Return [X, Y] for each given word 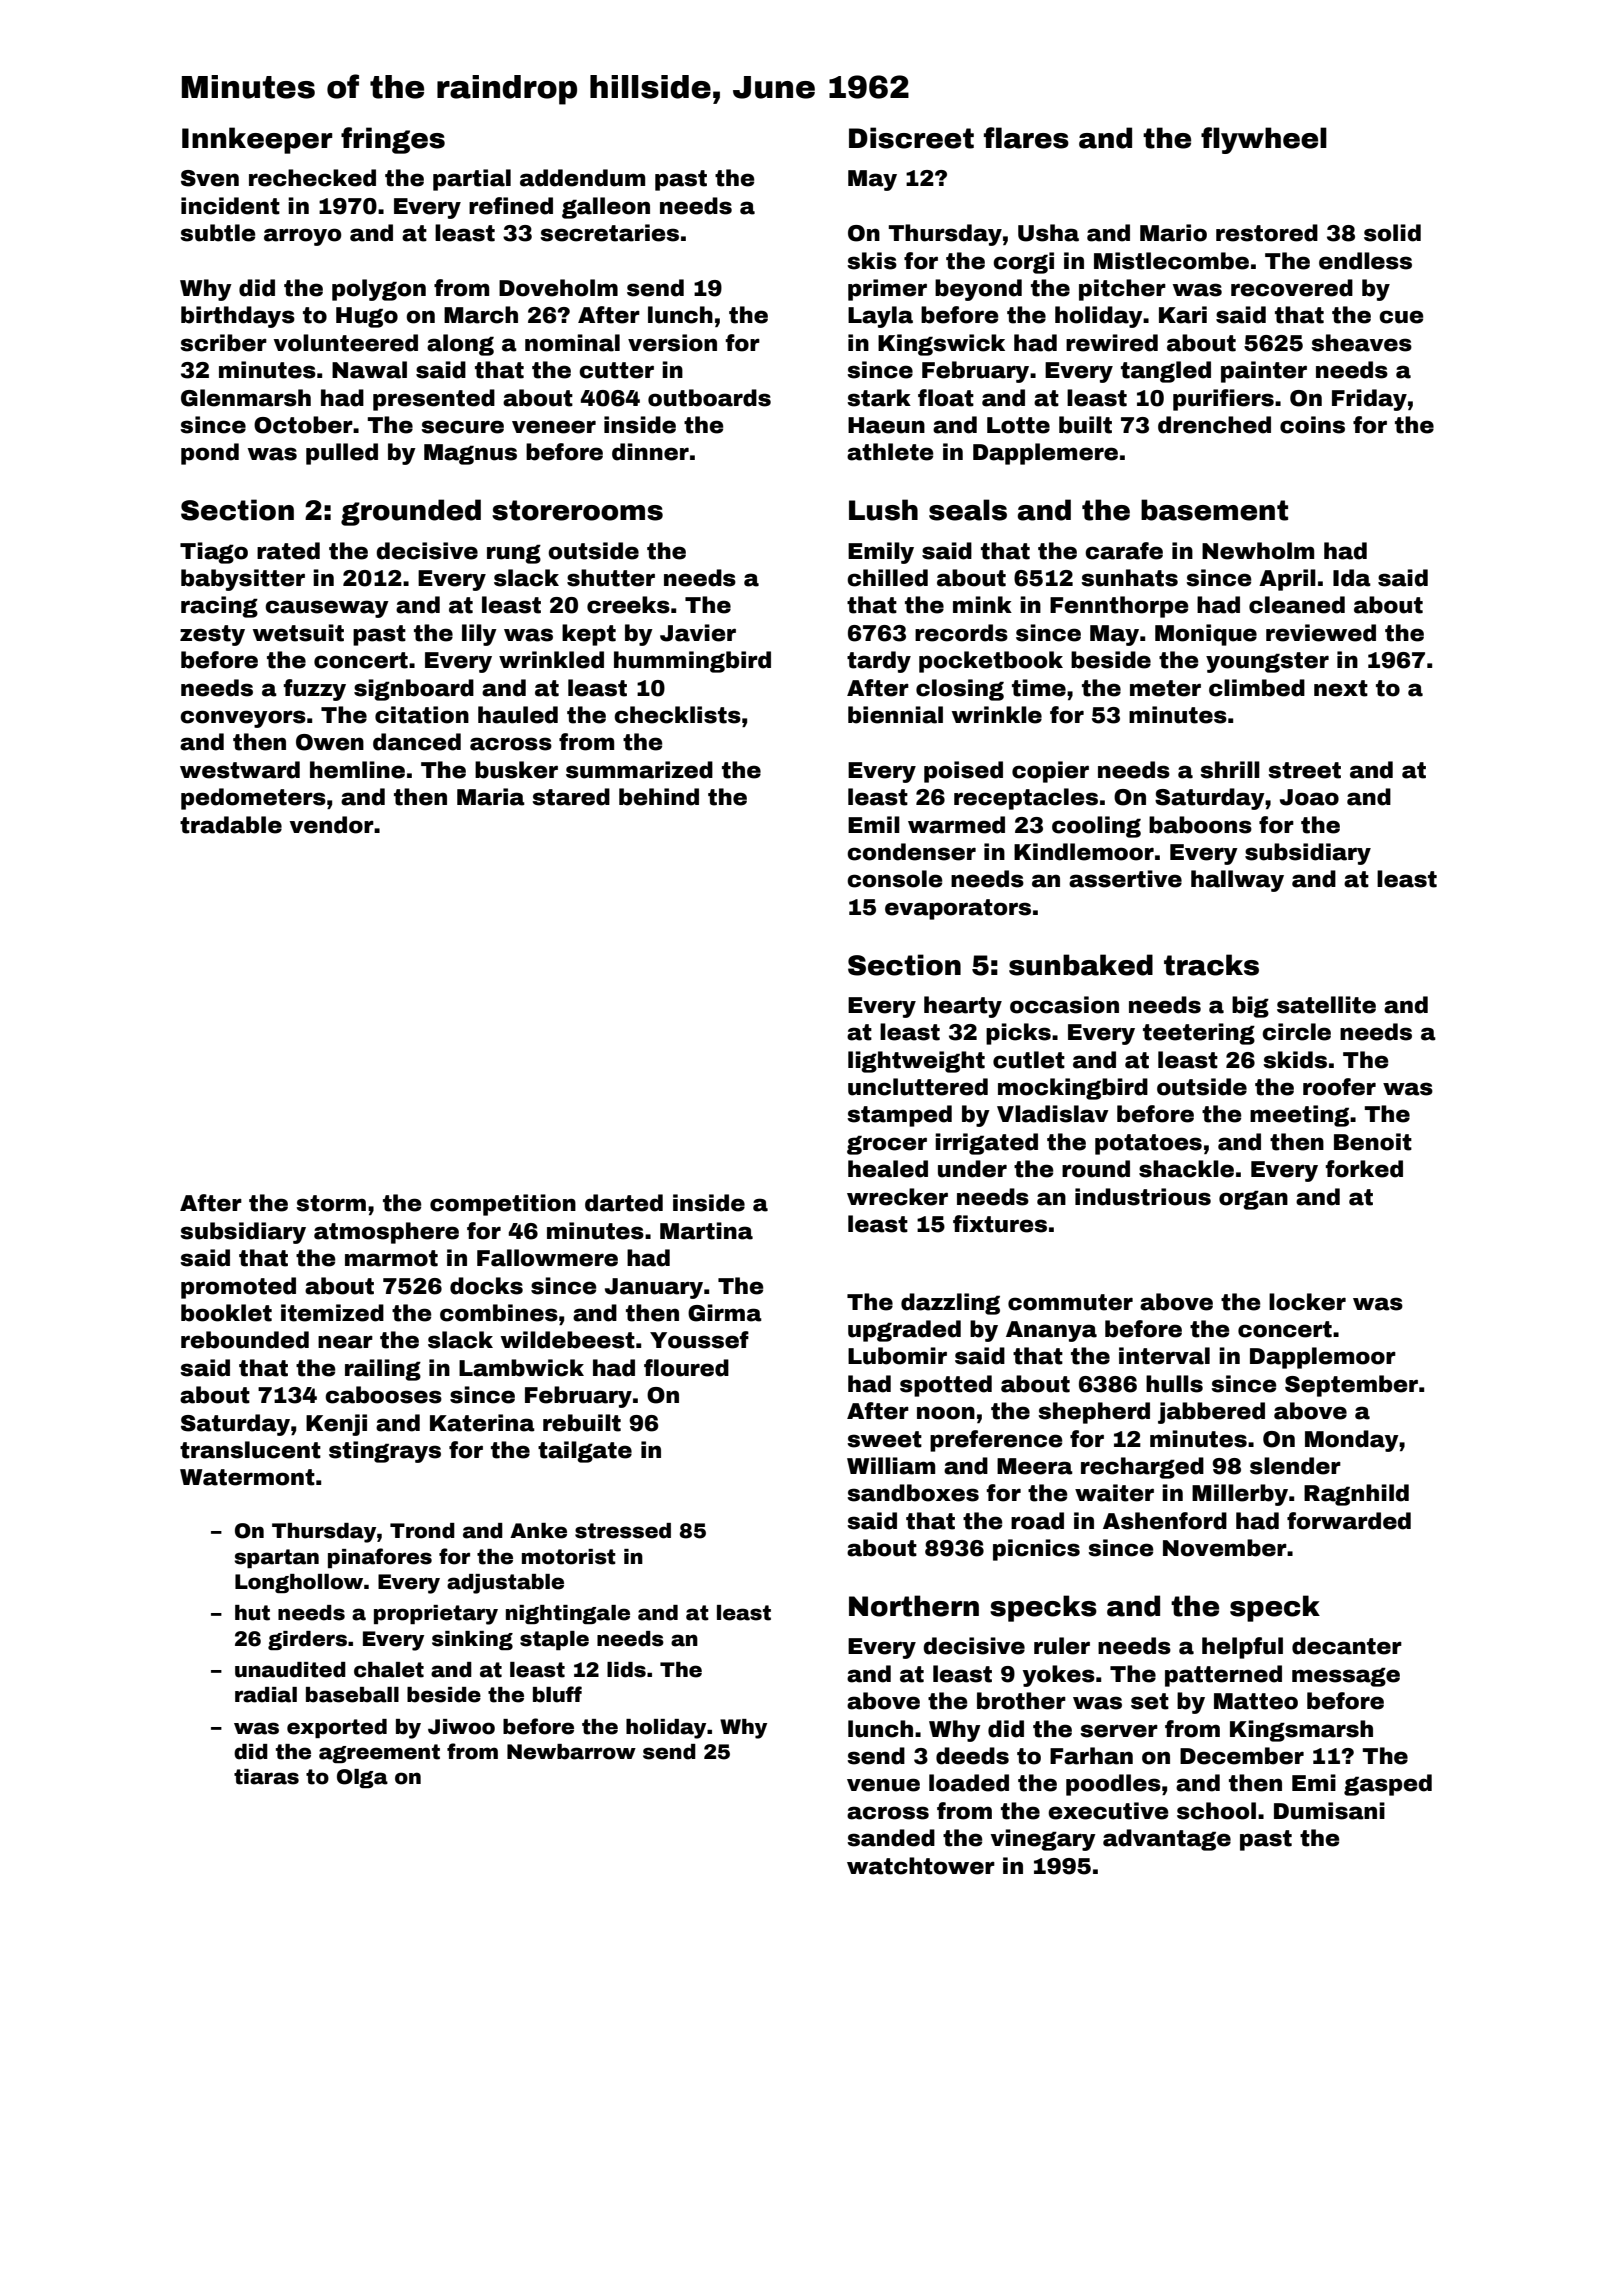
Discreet [911, 138]
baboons [1200, 825]
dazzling [950, 1304]
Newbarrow [571, 1752]
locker [1307, 1302]
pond [210, 454]
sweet [884, 1439]
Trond [422, 1531]
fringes [393, 140]
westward [240, 770]
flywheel [1264, 140]
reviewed [1321, 633]
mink [982, 604]
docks [486, 1286]
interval [1164, 1356]
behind [659, 797]
